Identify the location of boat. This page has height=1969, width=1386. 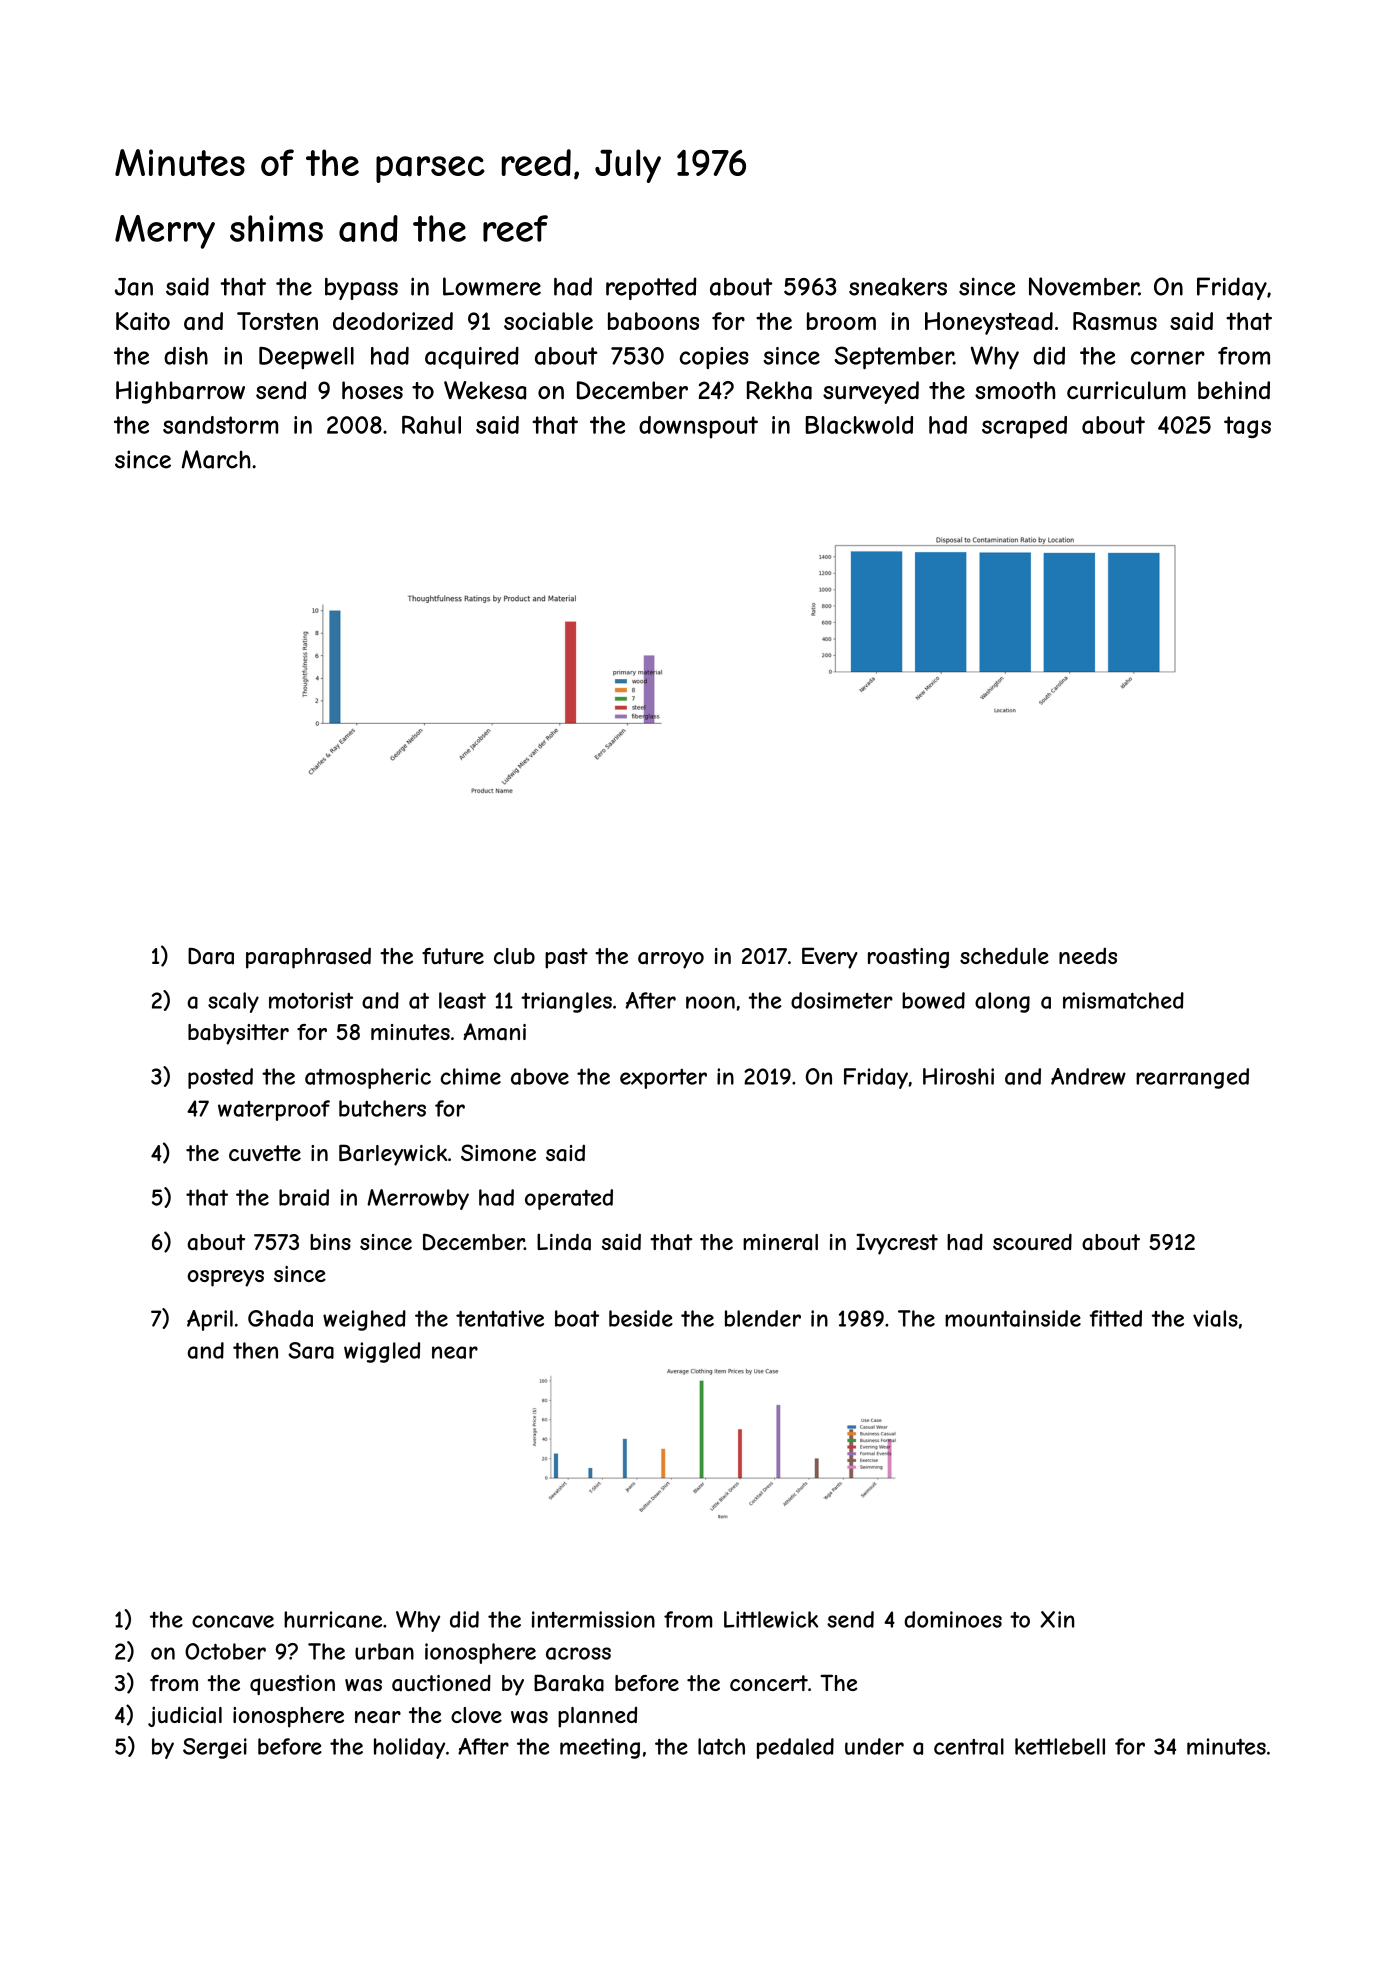
(577, 1318).
